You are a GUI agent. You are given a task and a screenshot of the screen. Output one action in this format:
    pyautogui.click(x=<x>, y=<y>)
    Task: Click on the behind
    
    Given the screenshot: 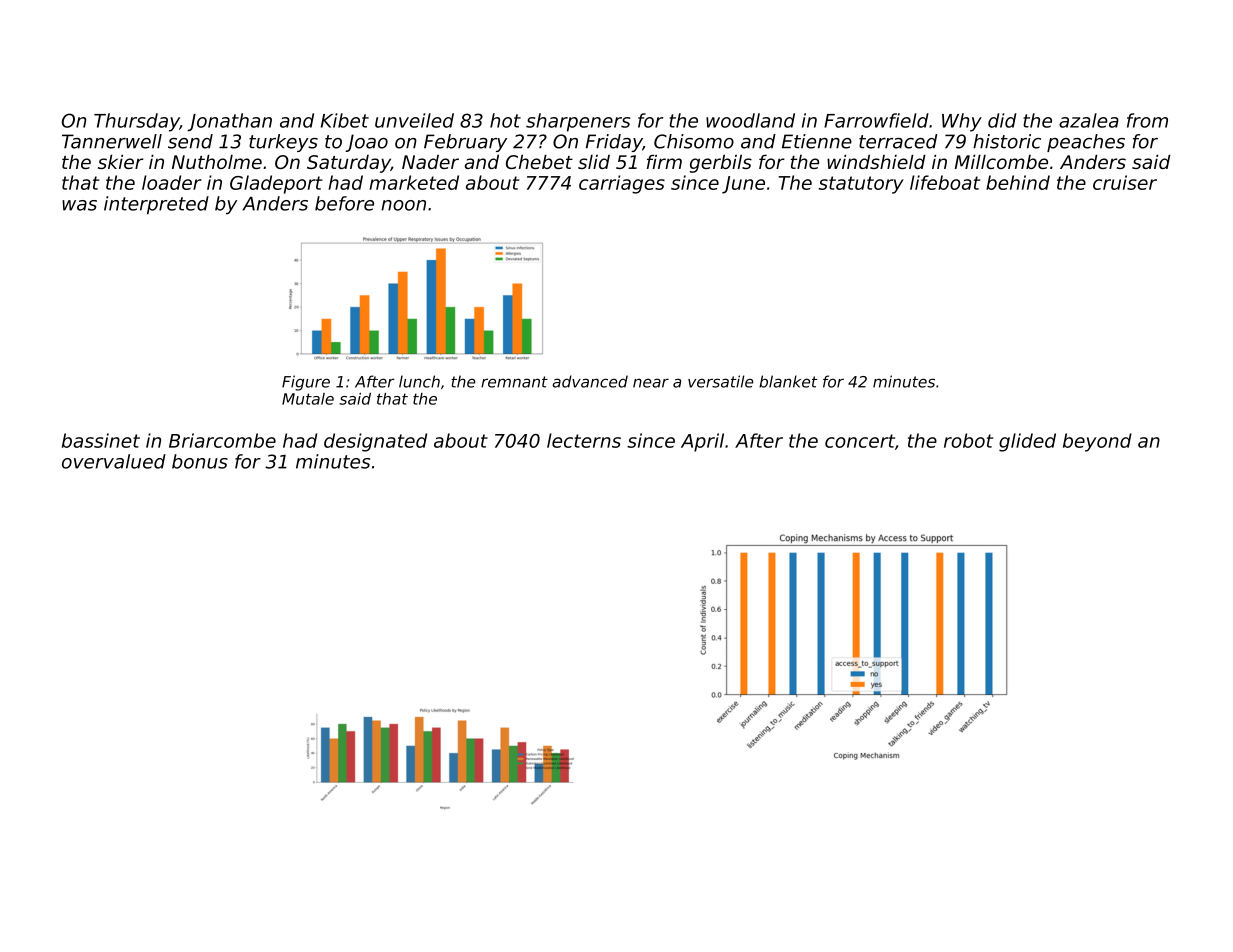 What is the action you would take?
    pyautogui.click(x=1018, y=182)
